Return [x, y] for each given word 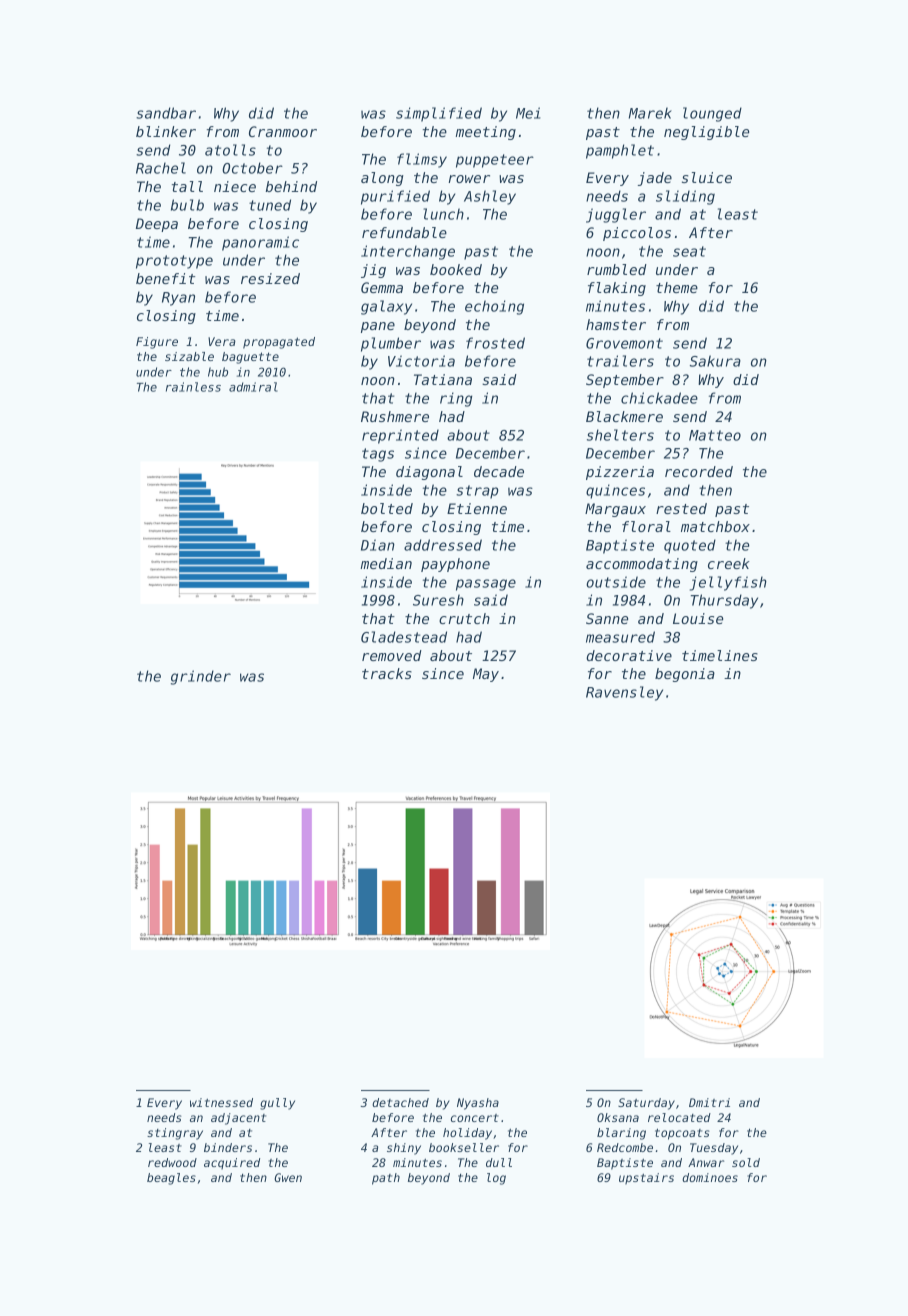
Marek [650, 113]
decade [499, 471]
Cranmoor [283, 131]
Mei [528, 113]
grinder [201, 677]
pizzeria [620, 473]
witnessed [221, 1102]
